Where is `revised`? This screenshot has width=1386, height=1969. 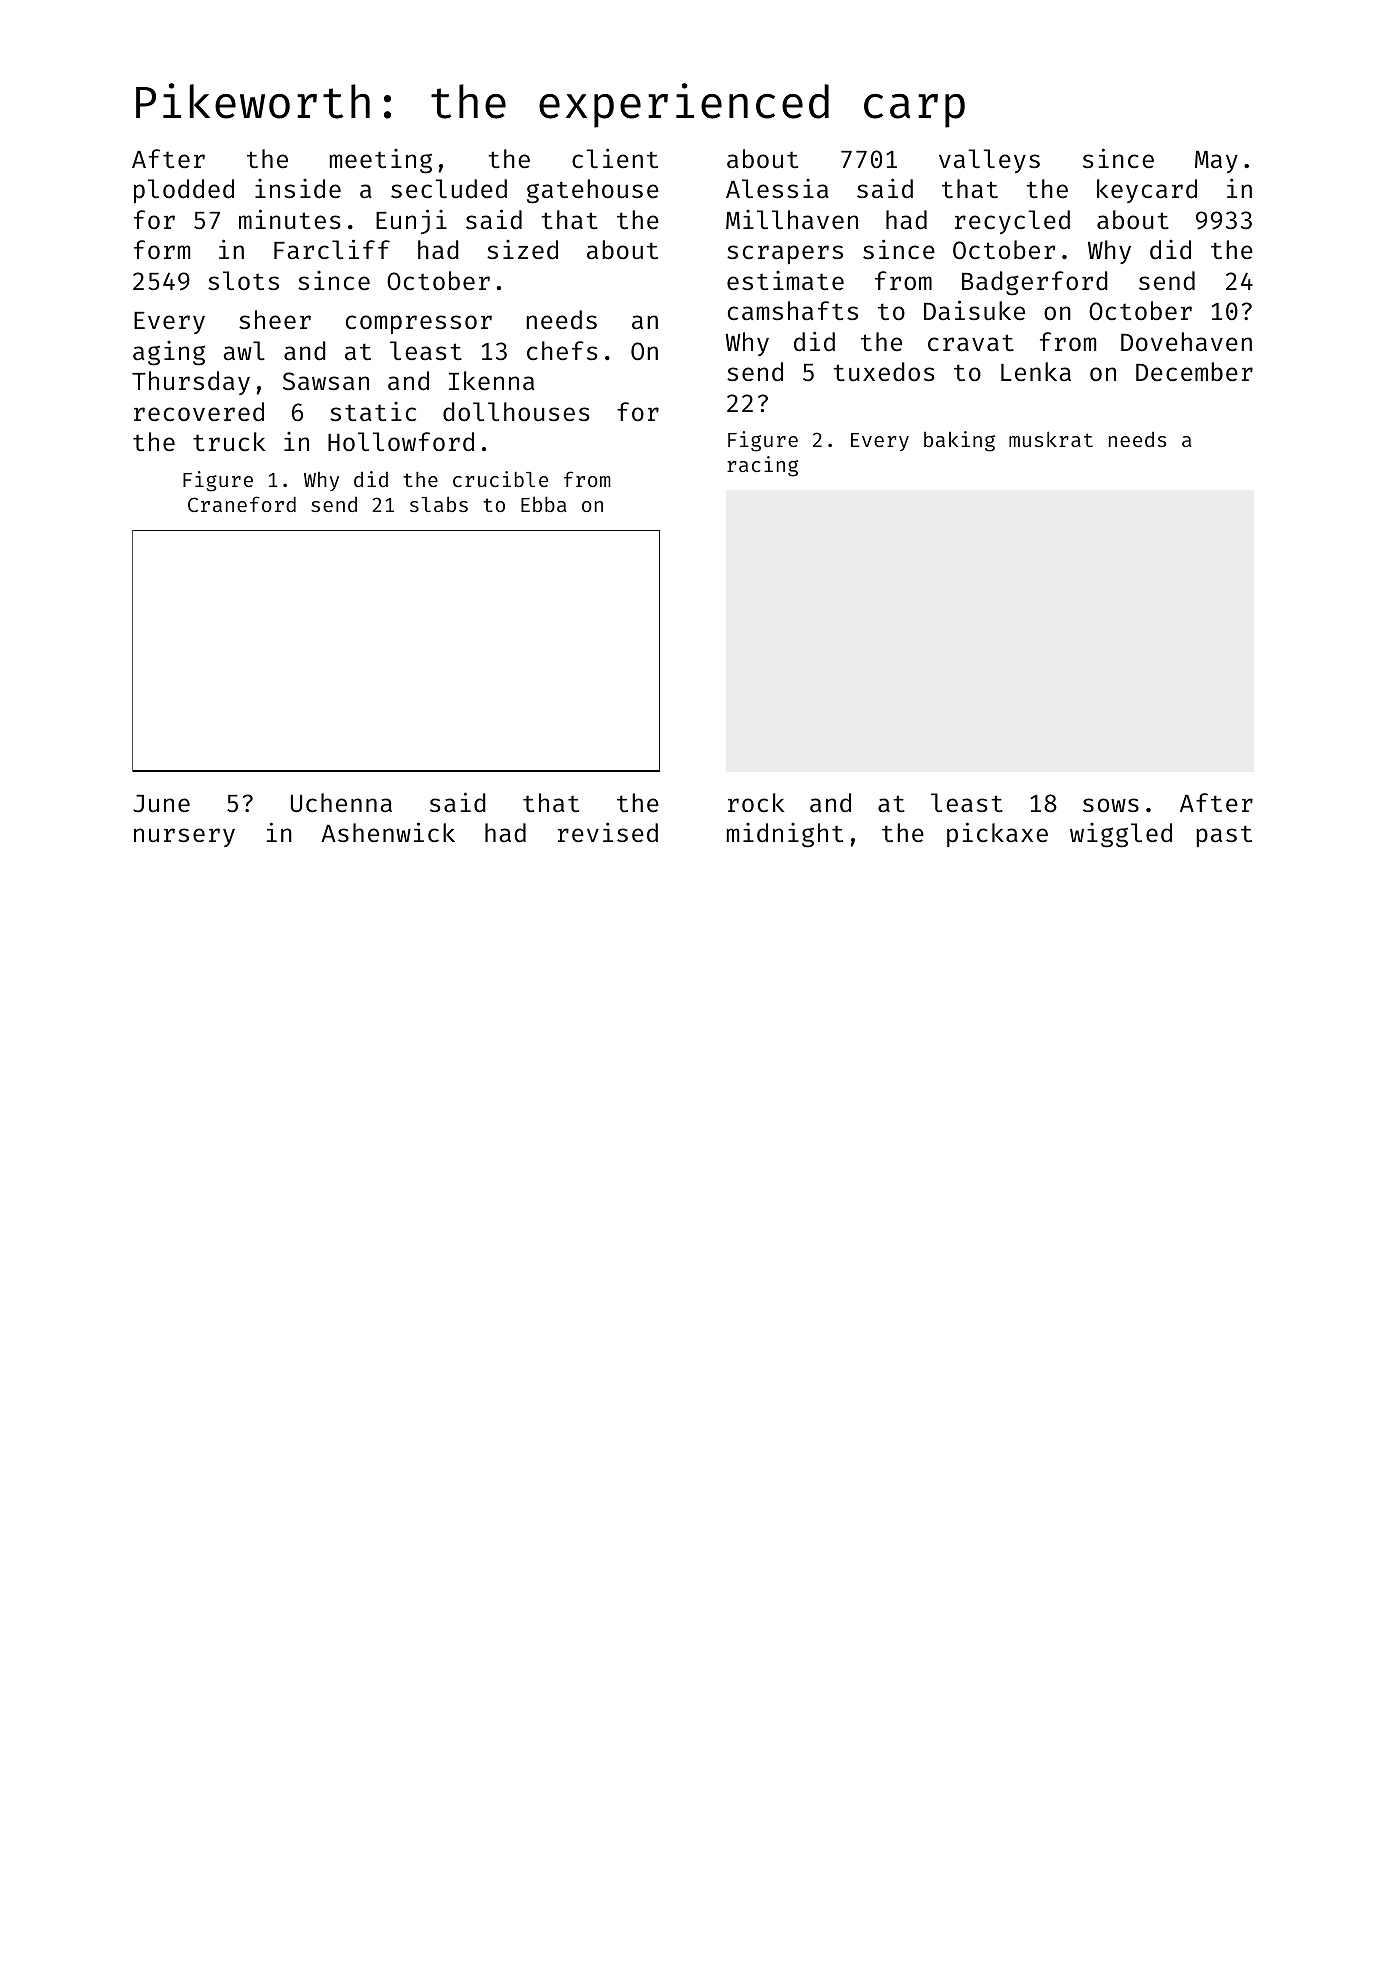 revised is located at coordinates (608, 832).
